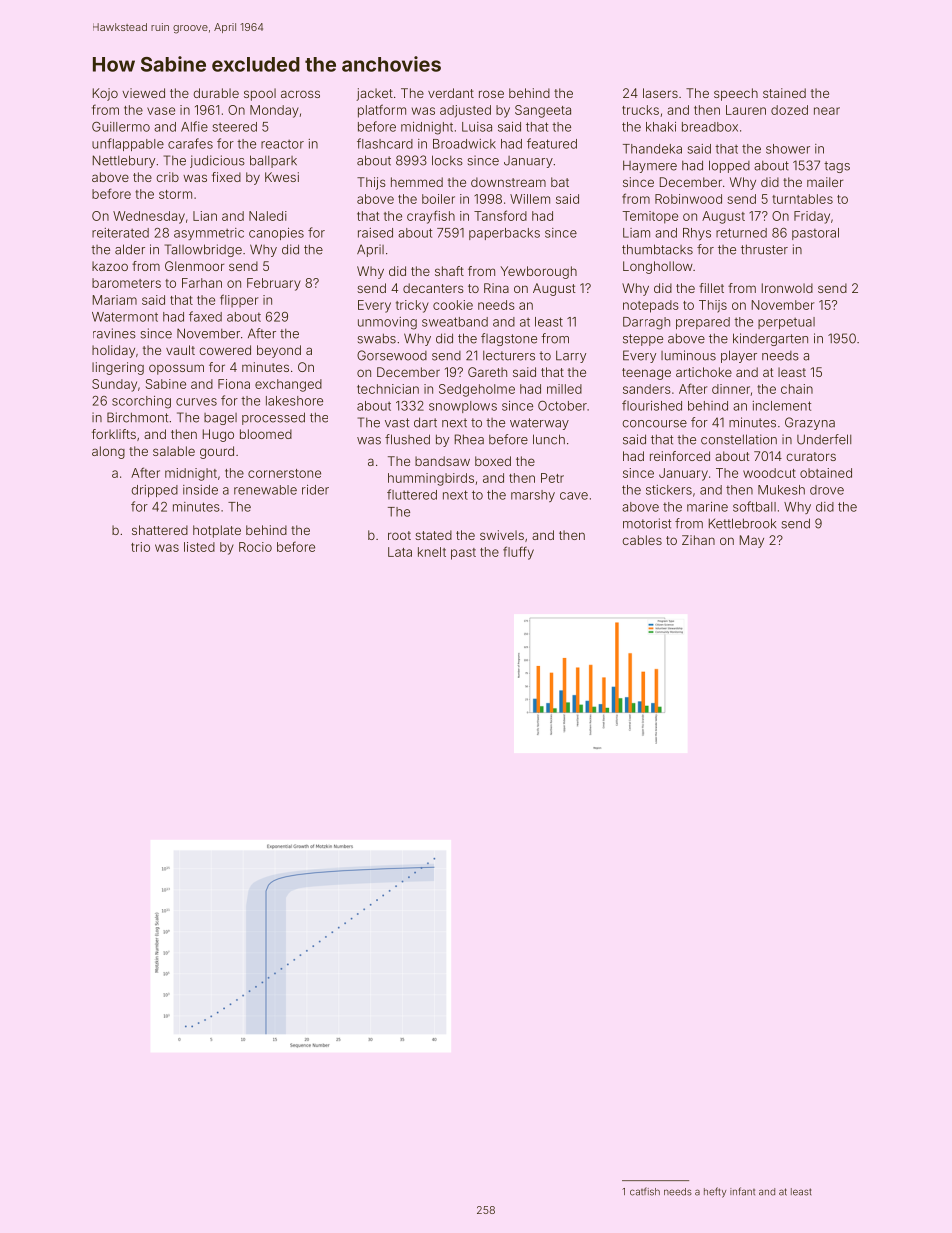  I want to click on reinforced, so click(680, 456).
